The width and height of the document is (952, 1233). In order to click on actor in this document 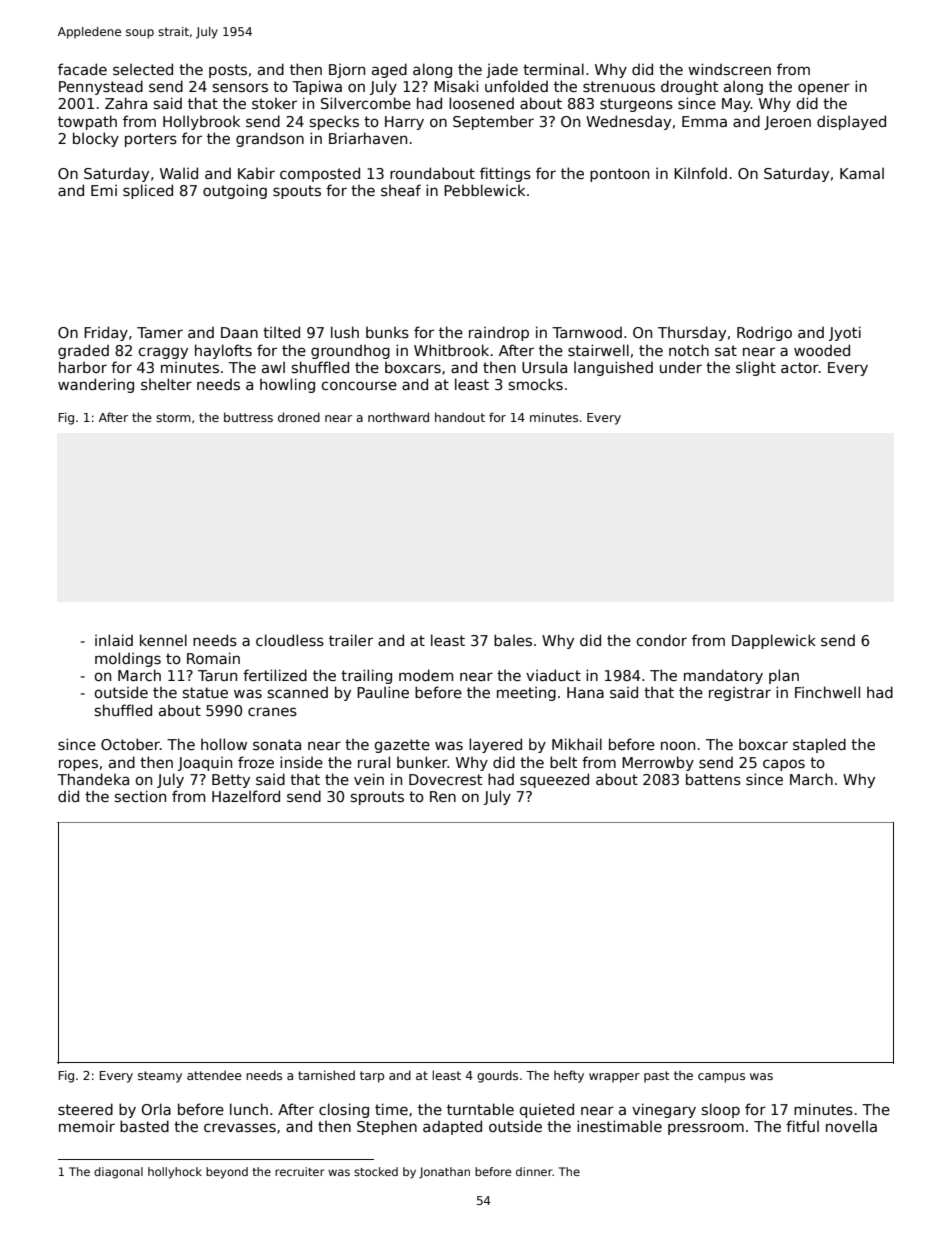, I will do `click(800, 367)`.
